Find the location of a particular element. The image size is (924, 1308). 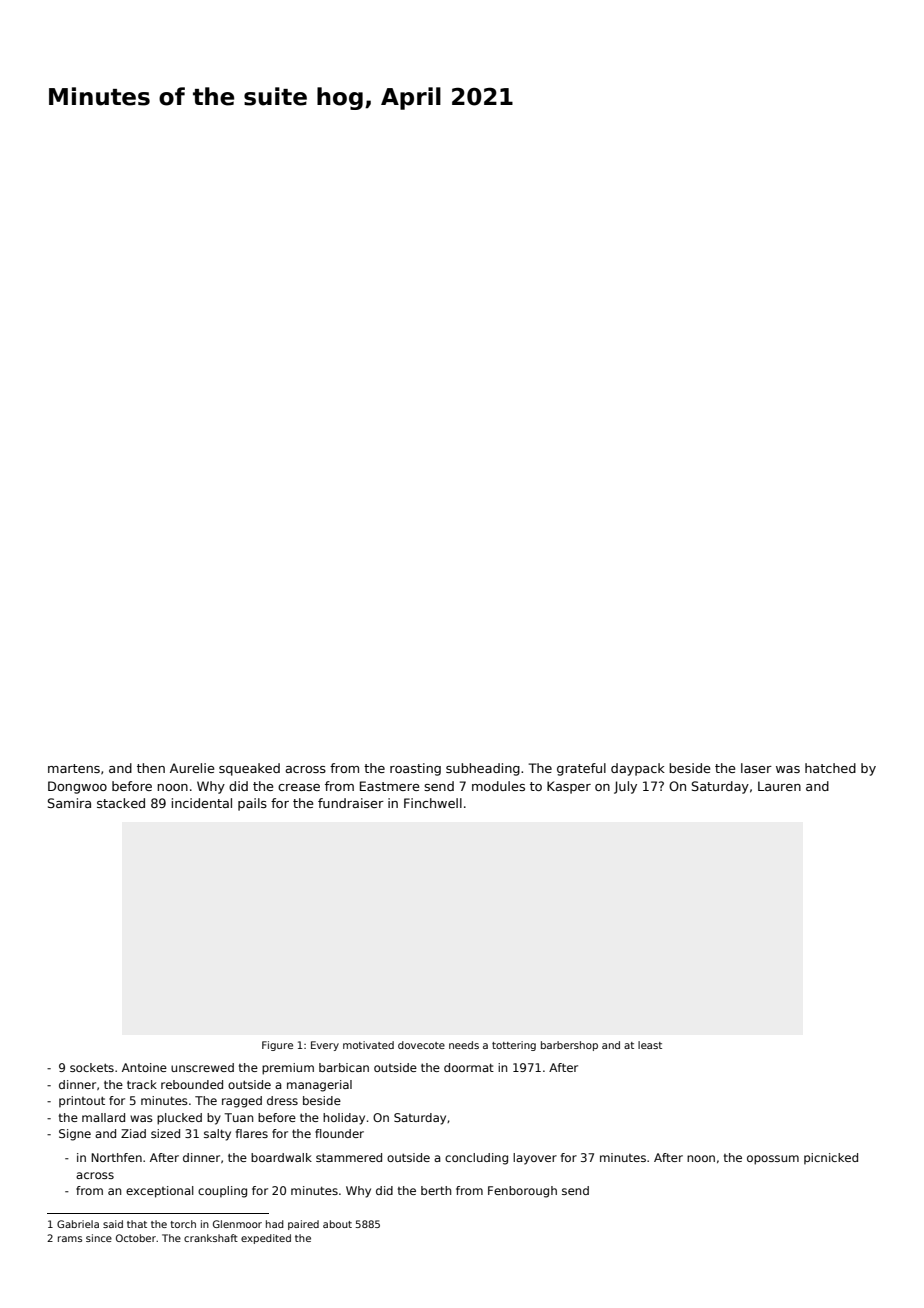

Signe is located at coordinates (75, 1135).
